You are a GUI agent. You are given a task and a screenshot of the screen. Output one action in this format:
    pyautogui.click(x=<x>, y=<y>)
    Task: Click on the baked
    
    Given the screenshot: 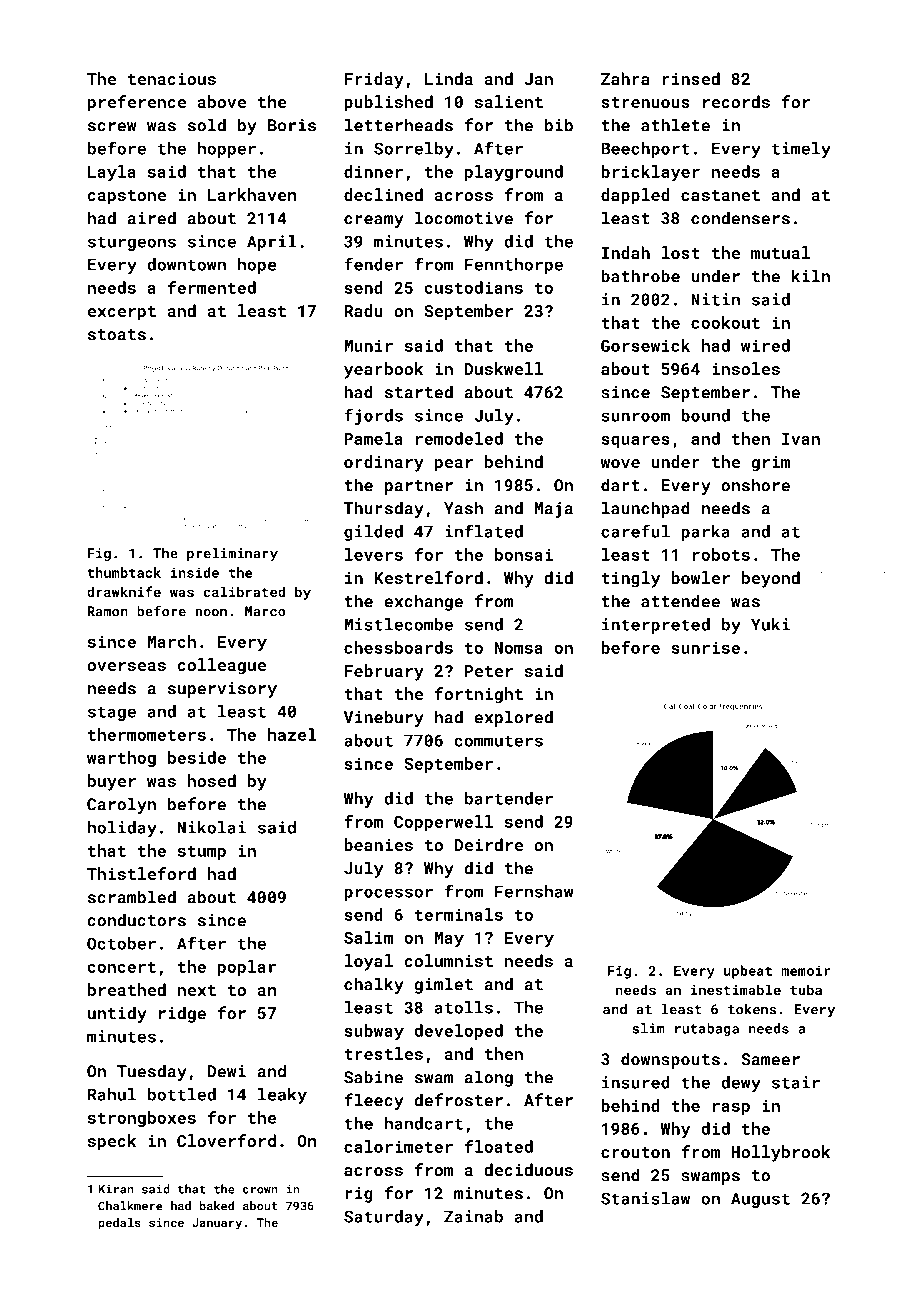 What is the action you would take?
    pyautogui.click(x=217, y=1206)
